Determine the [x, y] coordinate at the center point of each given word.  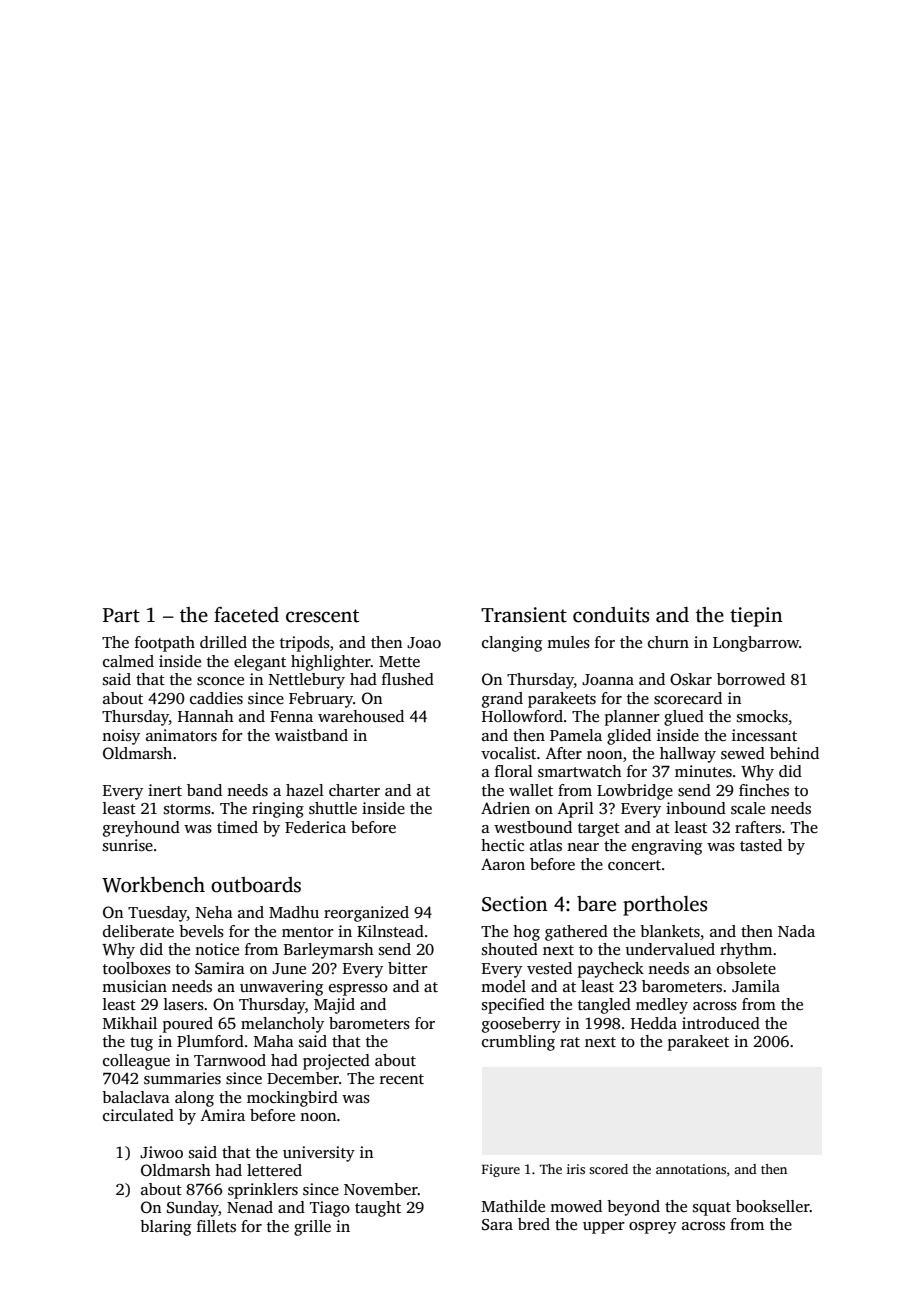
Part [121, 615]
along [194, 1099]
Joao [424, 642]
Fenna [291, 716]
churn [668, 642]
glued [684, 718]
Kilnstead [390, 931]
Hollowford [522, 716]
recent [402, 1079]
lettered [274, 1170]
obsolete [746, 968]
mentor [308, 932]
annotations [691, 1169]
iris [576, 1169]
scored [608, 1169]
